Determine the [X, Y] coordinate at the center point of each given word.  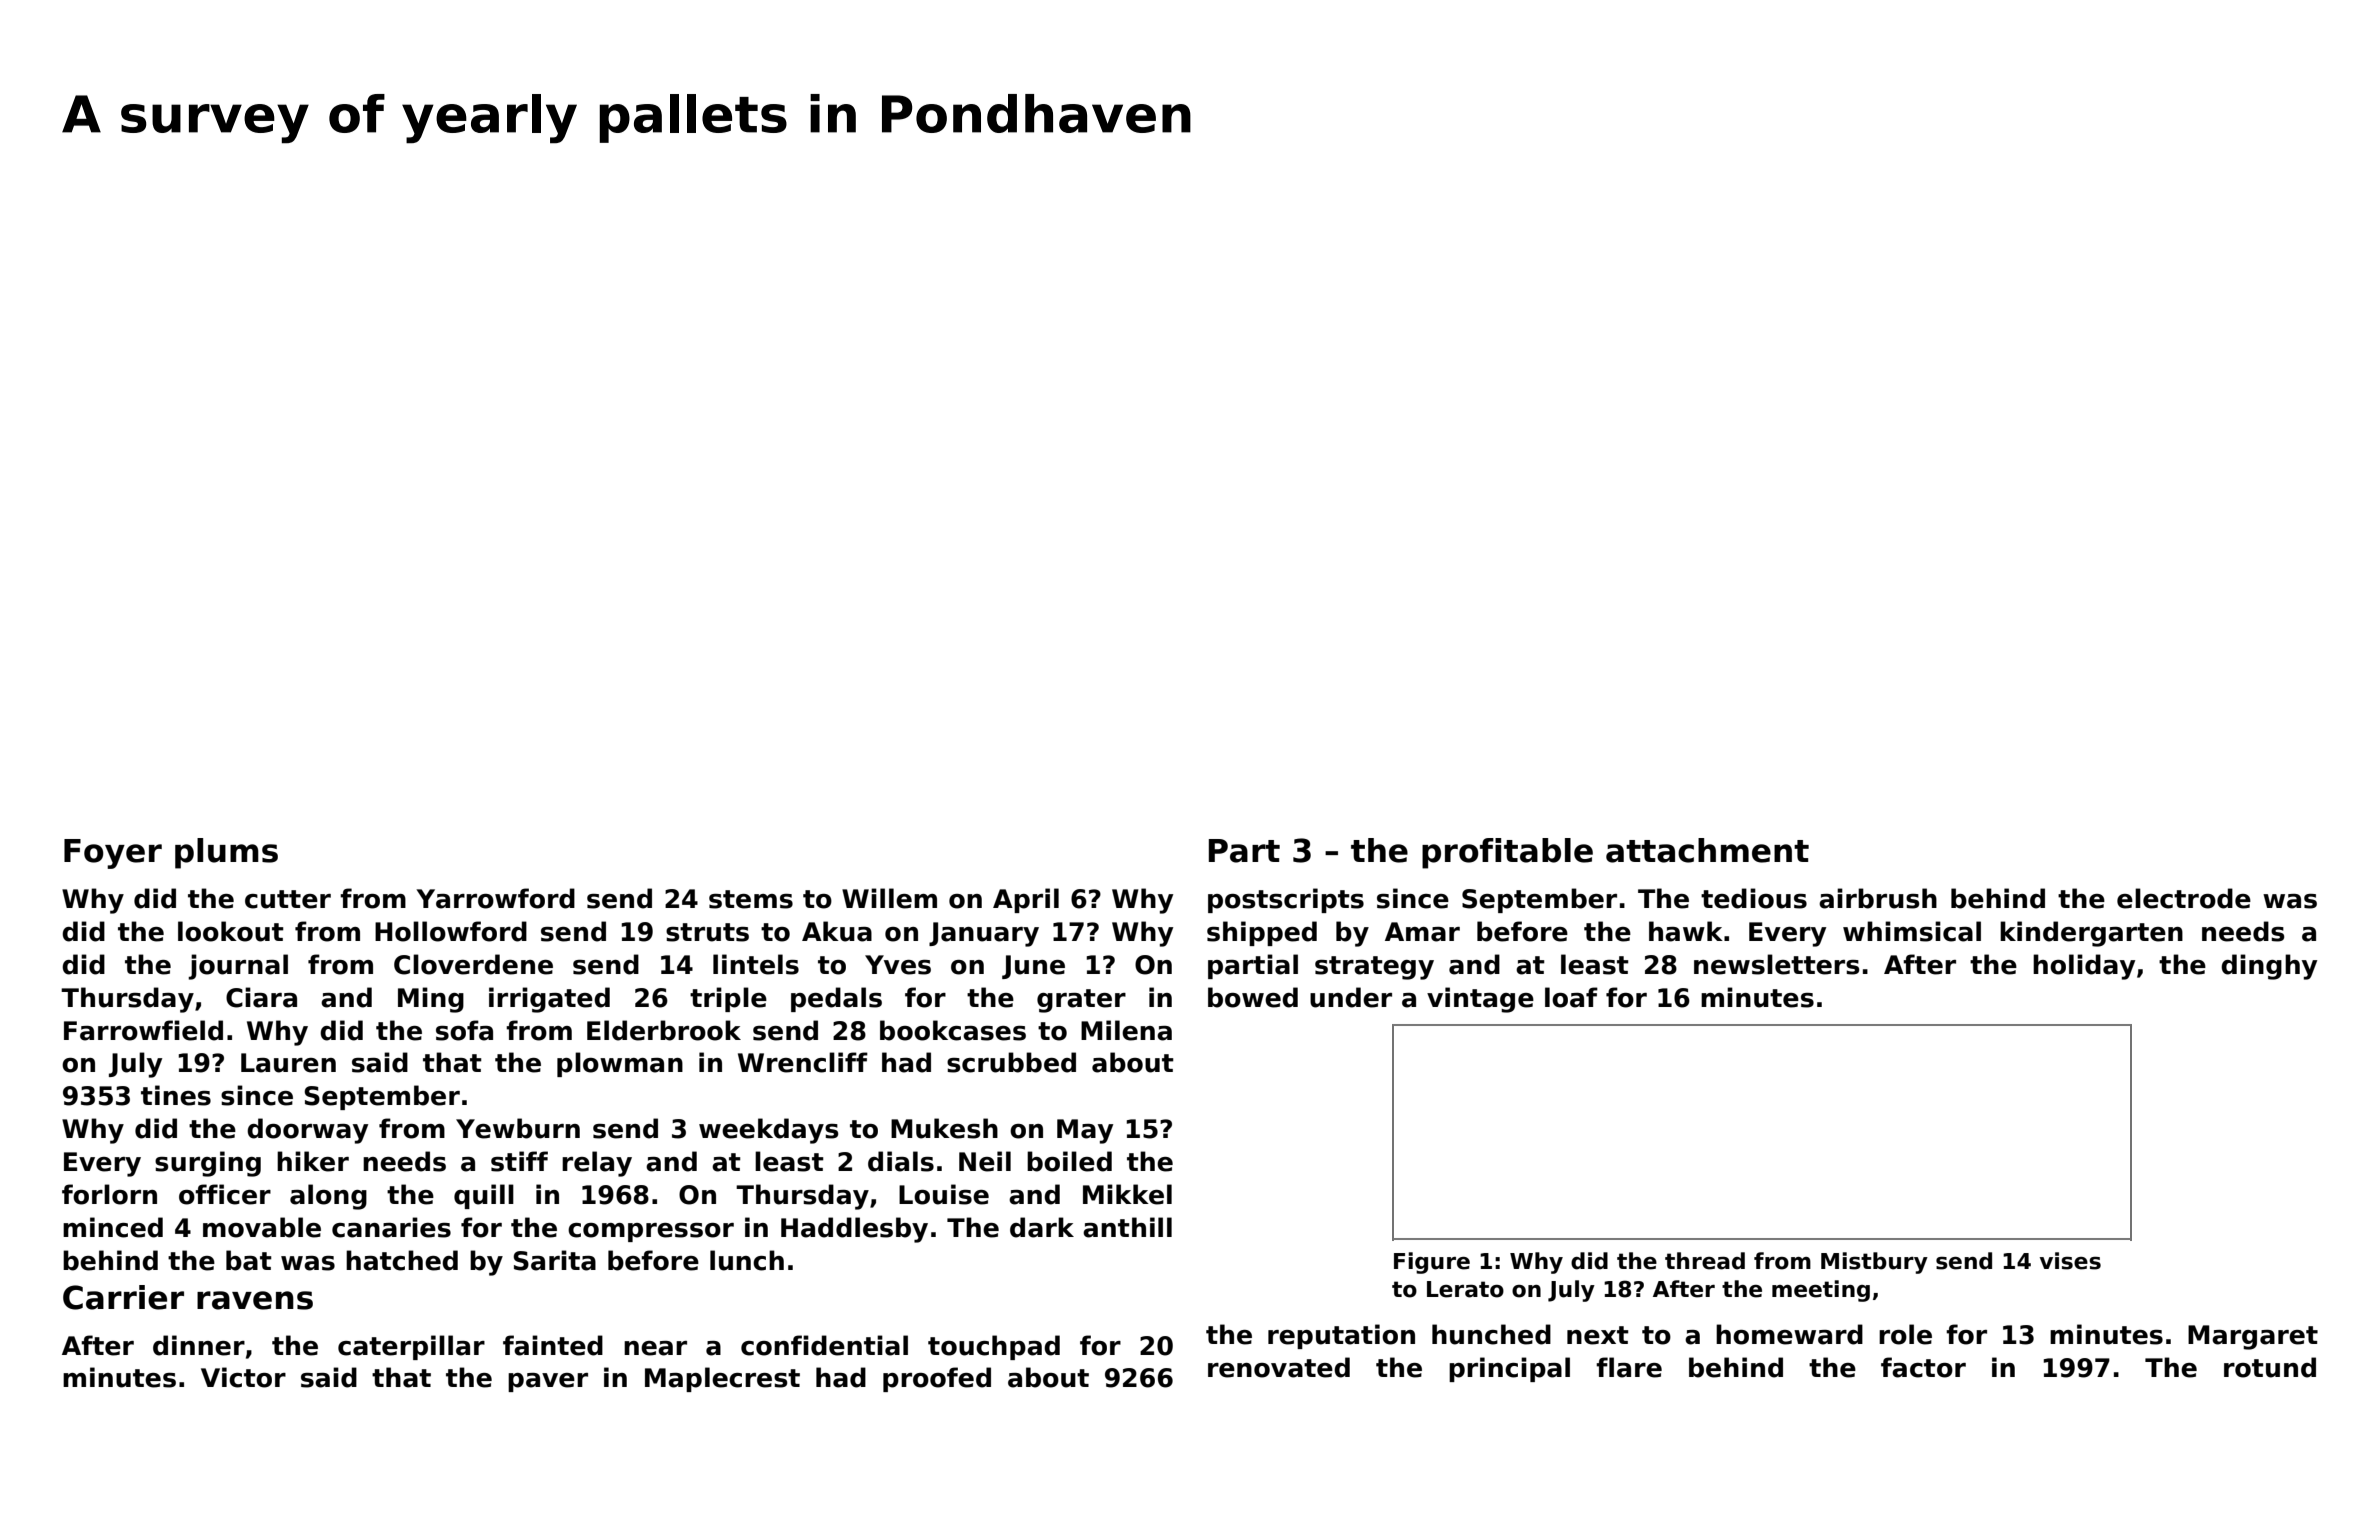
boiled [1069, 1161]
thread [1705, 1261]
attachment [1707, 850]
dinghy [2269, 967]
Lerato [1465, 1289]
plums [226, 853]
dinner [199, 1345]
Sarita [554, 1260]
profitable [1507, 853]
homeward [1789, 1334]
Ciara [261, 997]
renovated [1279, 1367]
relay [597, 1164]
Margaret [2253, 1337]
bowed [1253, 997]
